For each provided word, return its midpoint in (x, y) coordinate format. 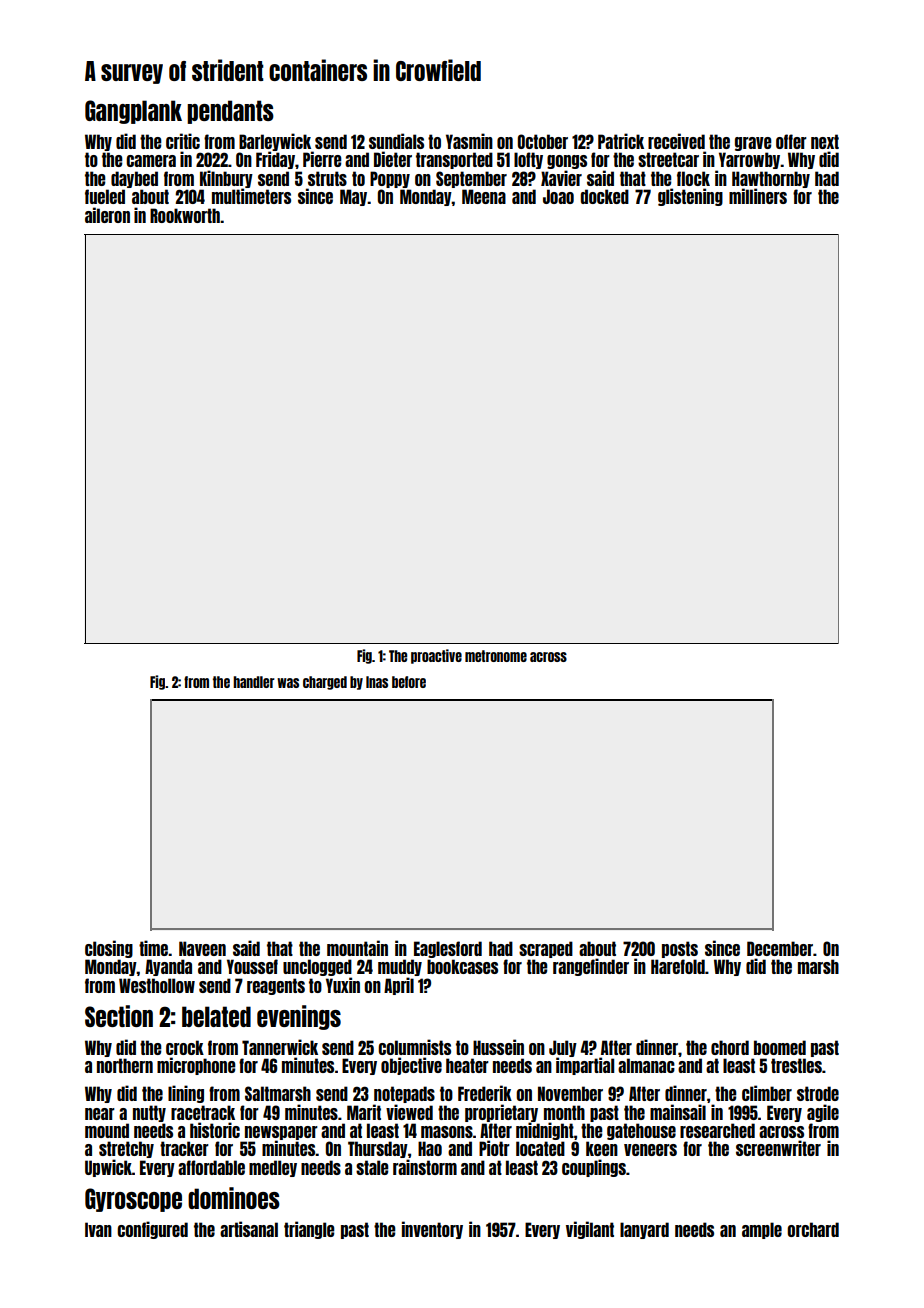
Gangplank (133, 112)
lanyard (644, 1230)
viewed (409, 1112)
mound (107, 1130)
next (825, 141)
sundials (396, 141)
